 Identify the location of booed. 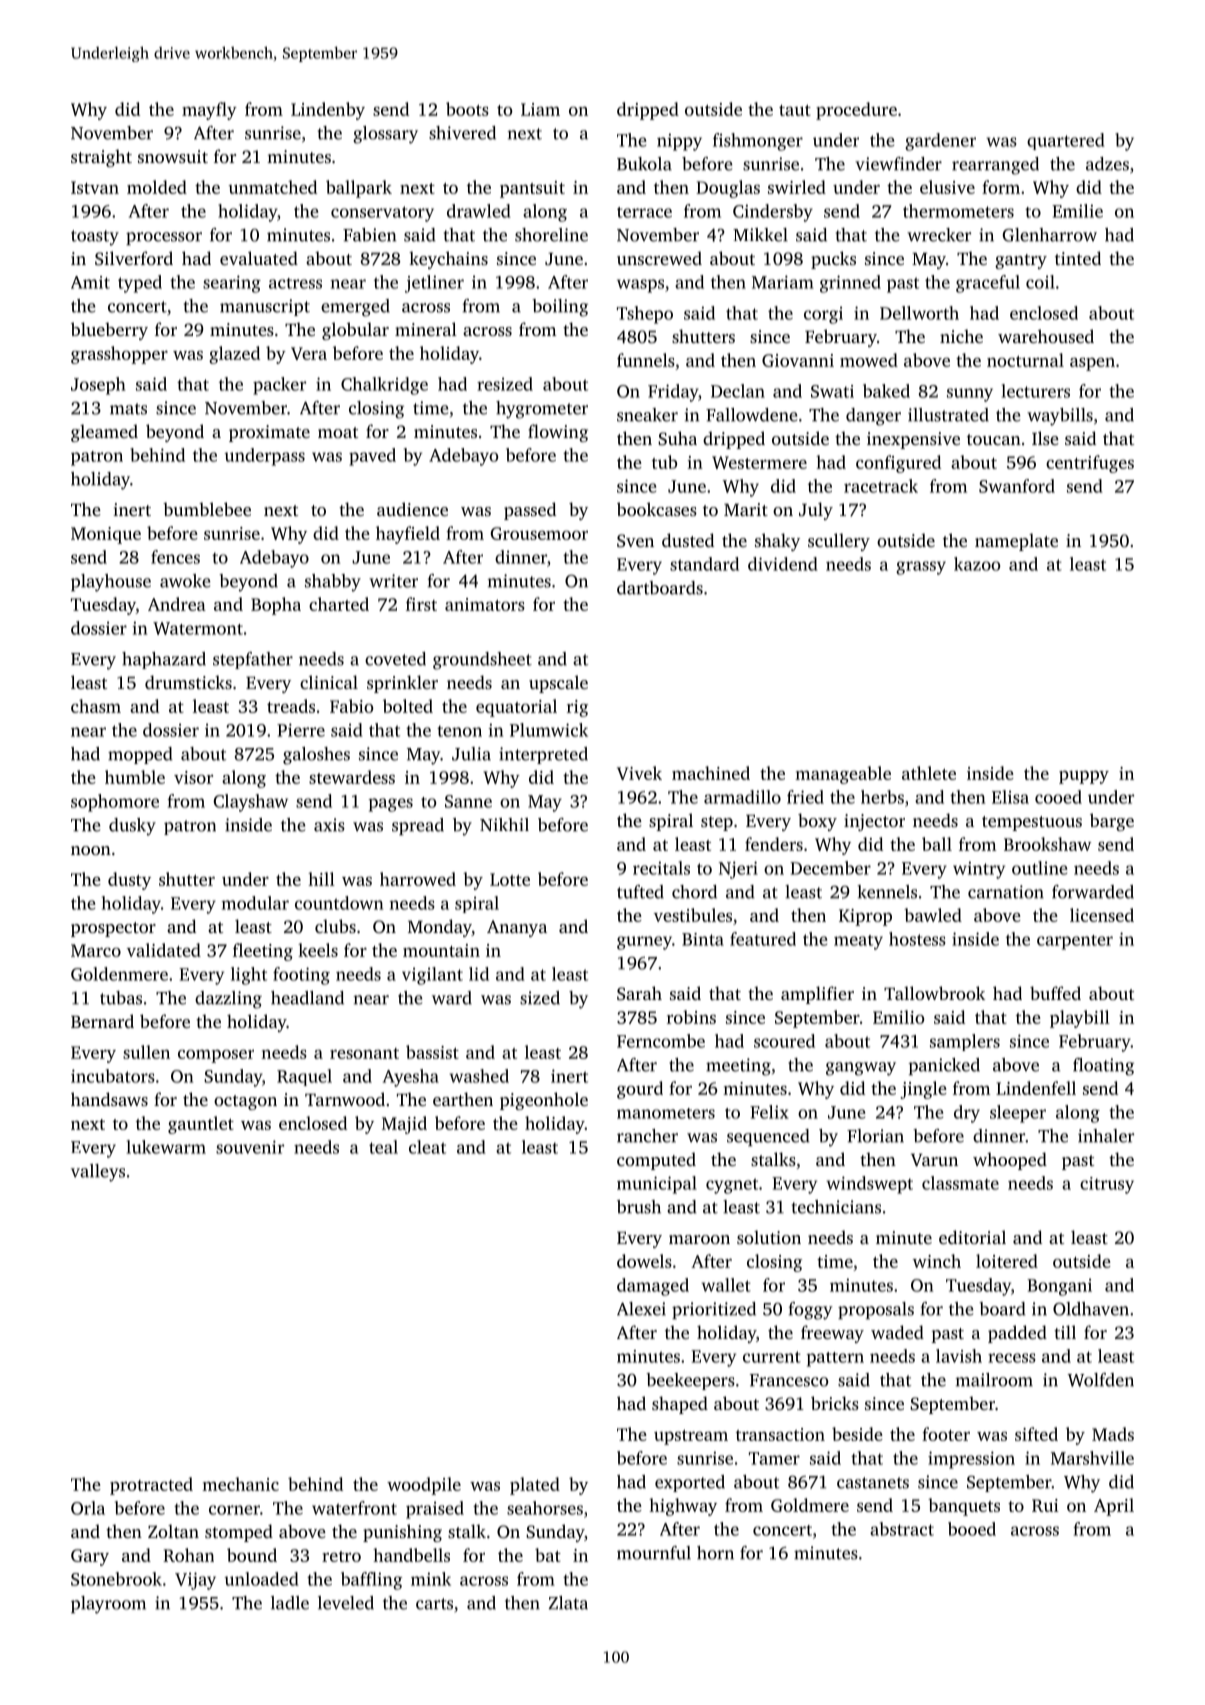
(972, 1529).
